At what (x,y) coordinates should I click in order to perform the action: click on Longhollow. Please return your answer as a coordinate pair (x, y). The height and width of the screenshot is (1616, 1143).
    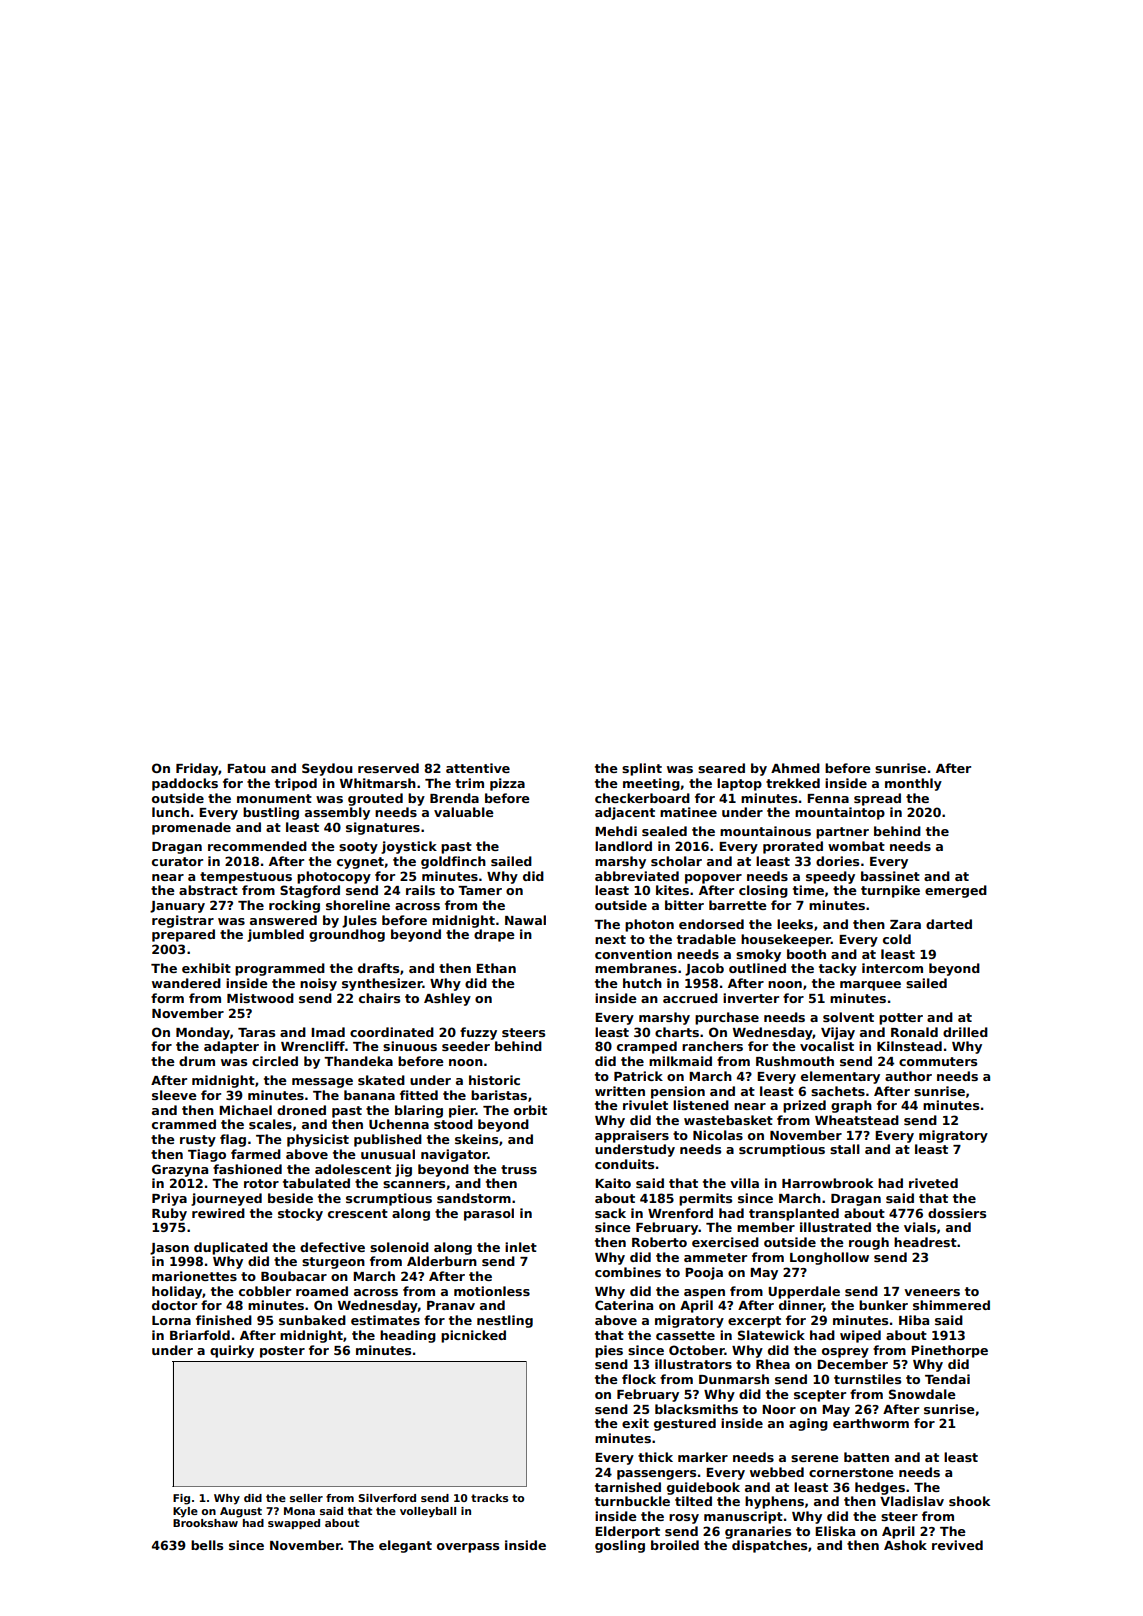
    Looking at the image, I should click on (829, 1258).
